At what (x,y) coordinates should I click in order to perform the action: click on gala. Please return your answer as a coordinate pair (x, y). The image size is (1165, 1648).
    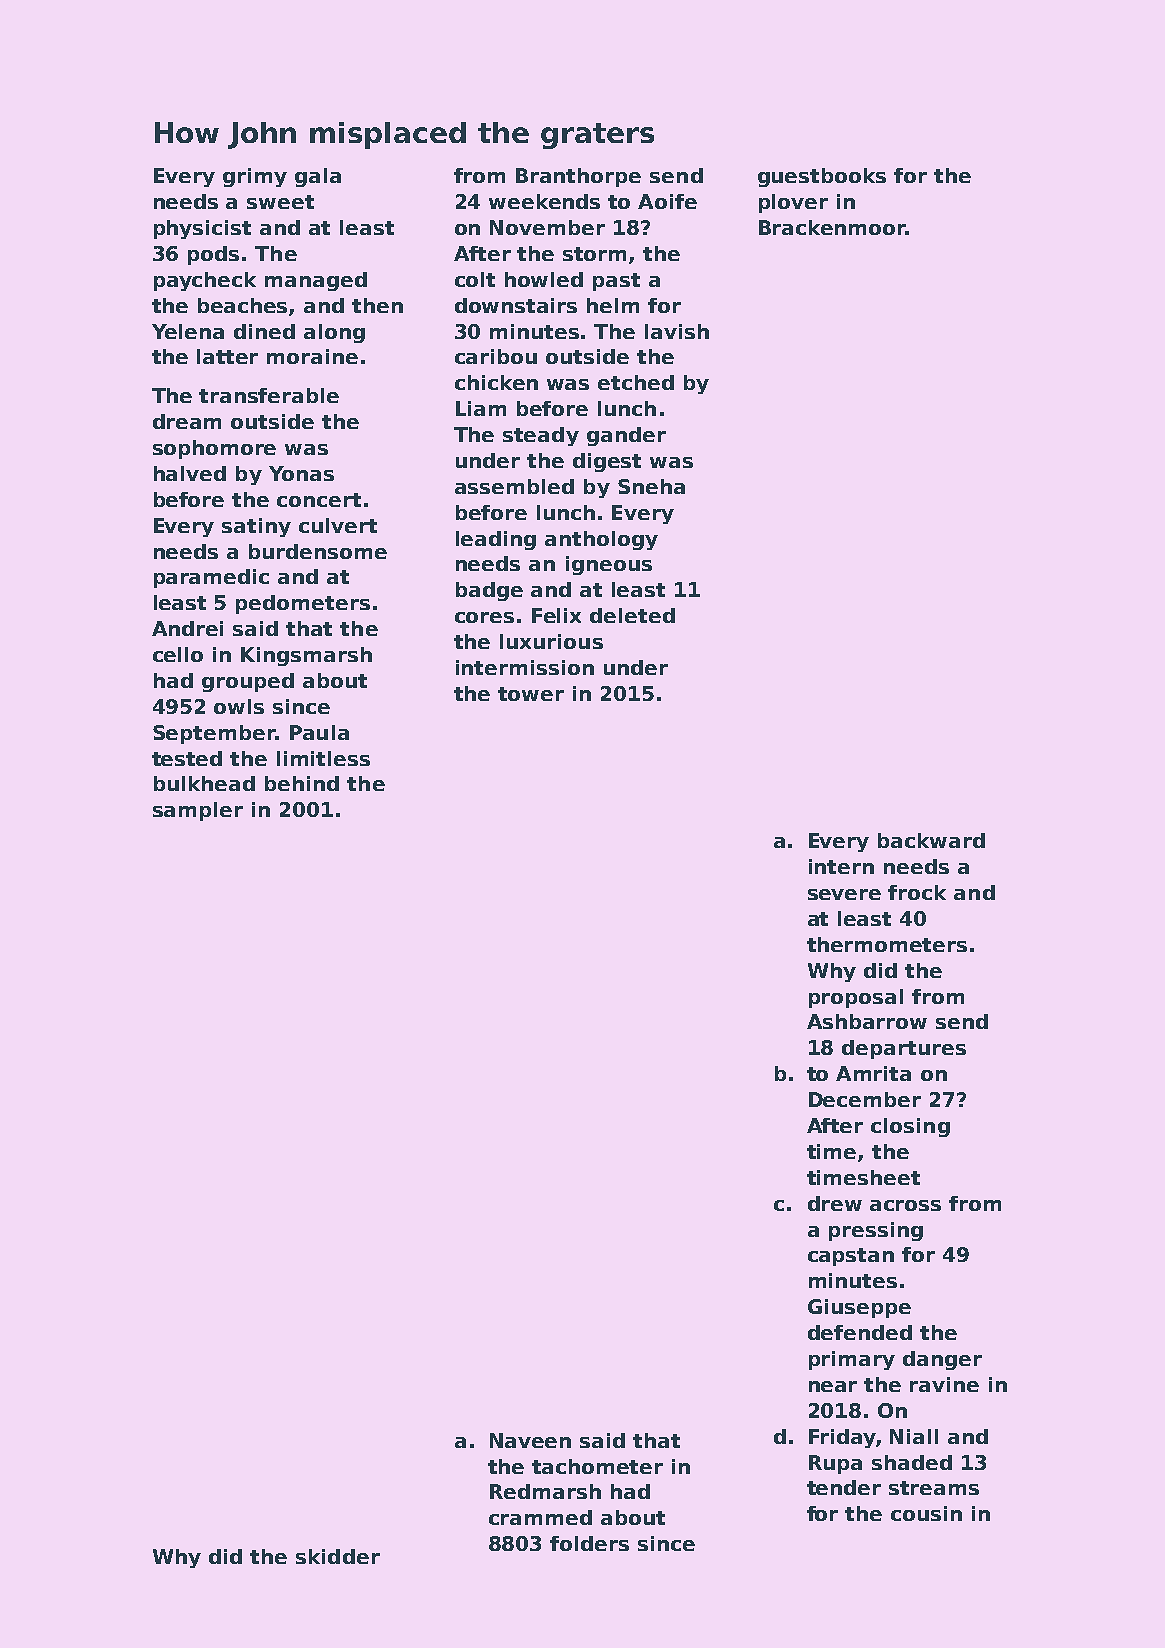
    Looking at the image, I should click on (318, 177).
